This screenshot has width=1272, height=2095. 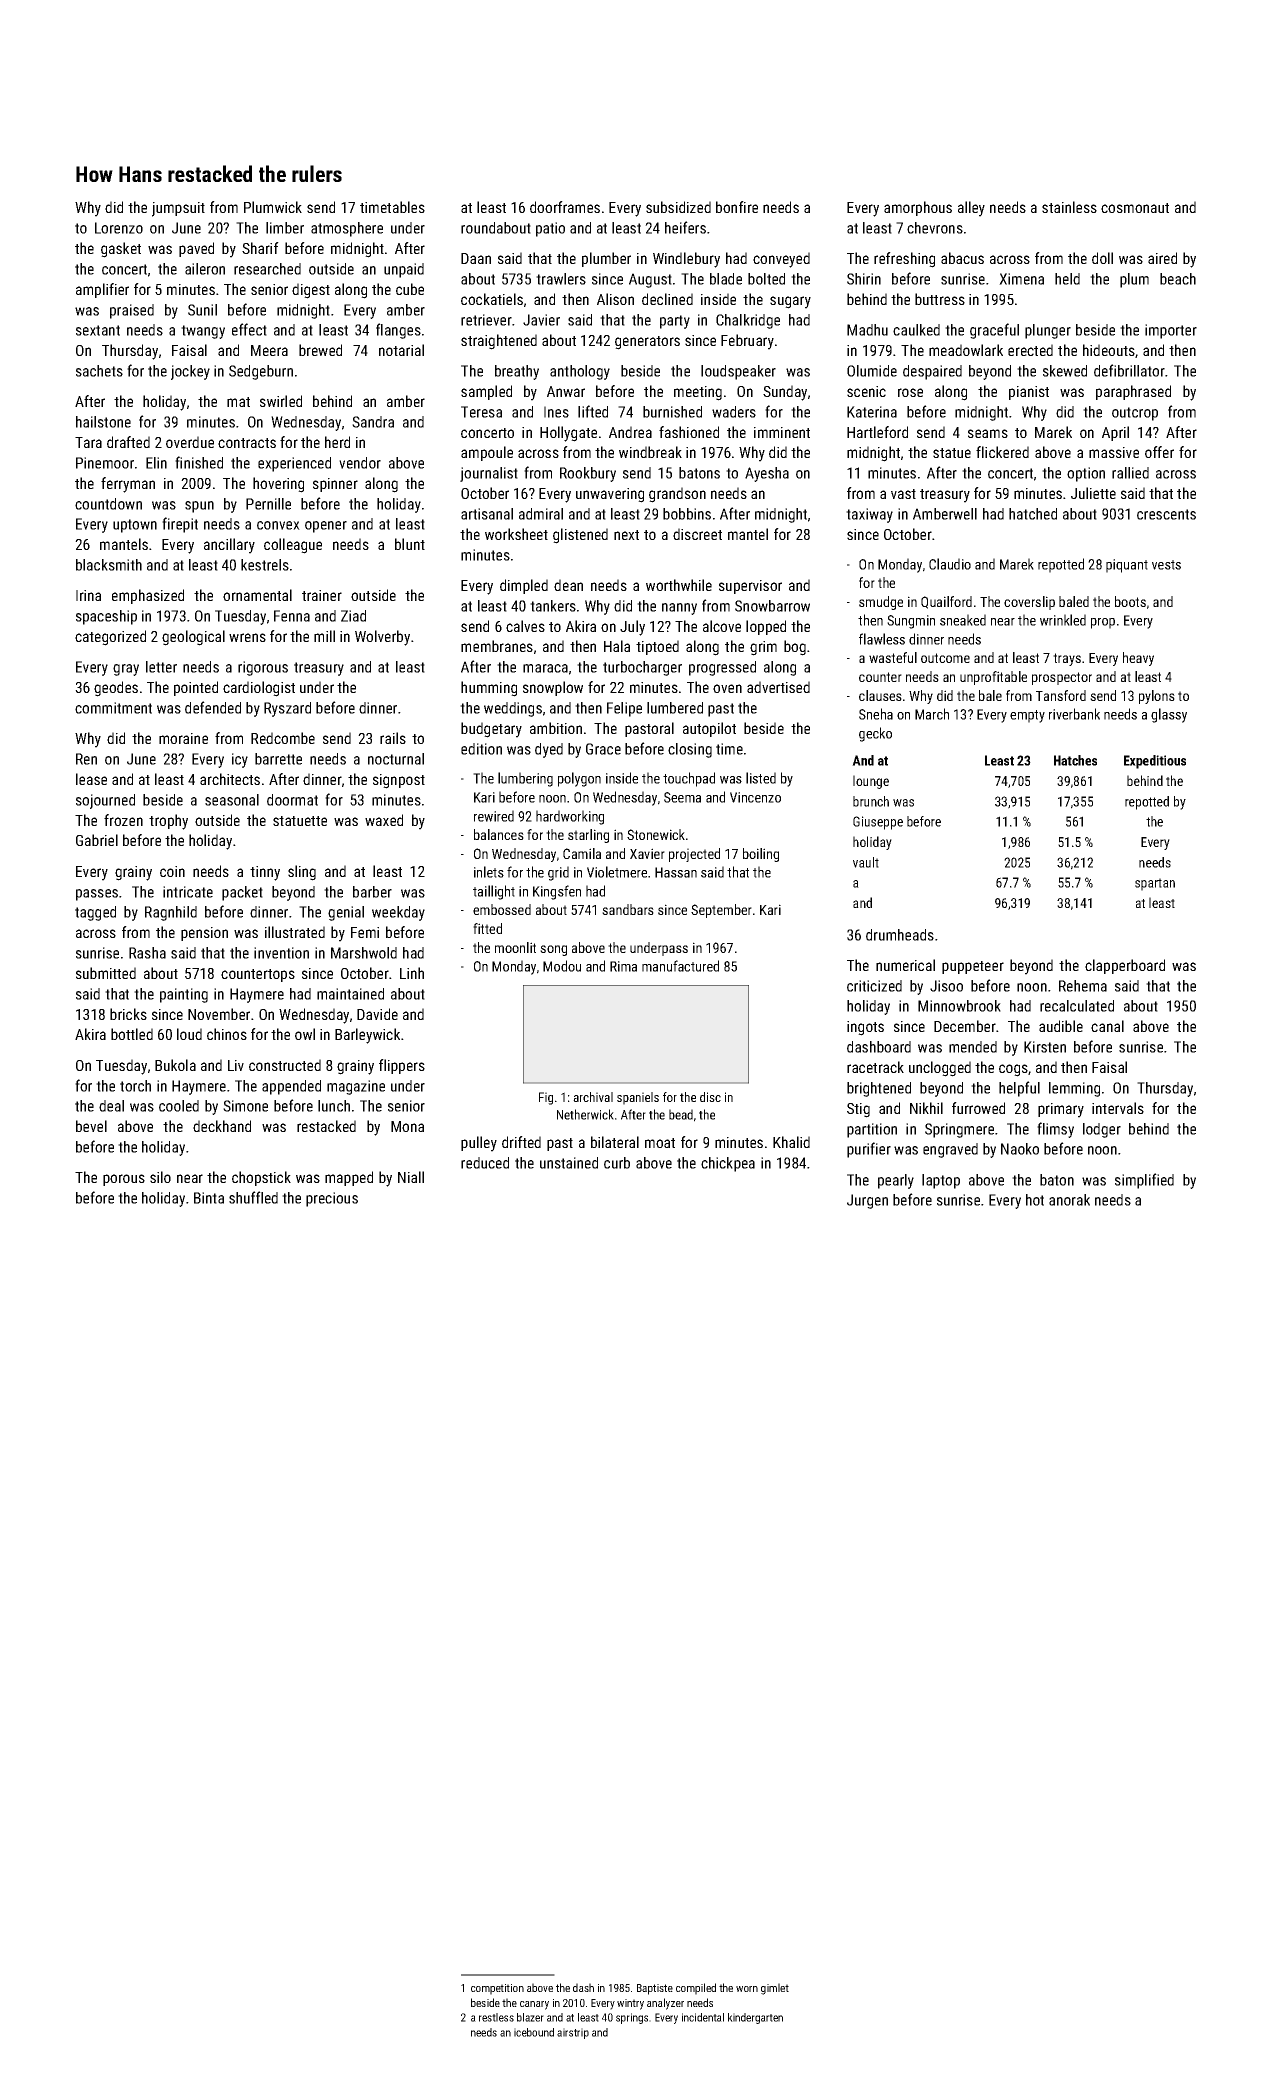 I want to click on competition, so click(x=497, y=1989).
